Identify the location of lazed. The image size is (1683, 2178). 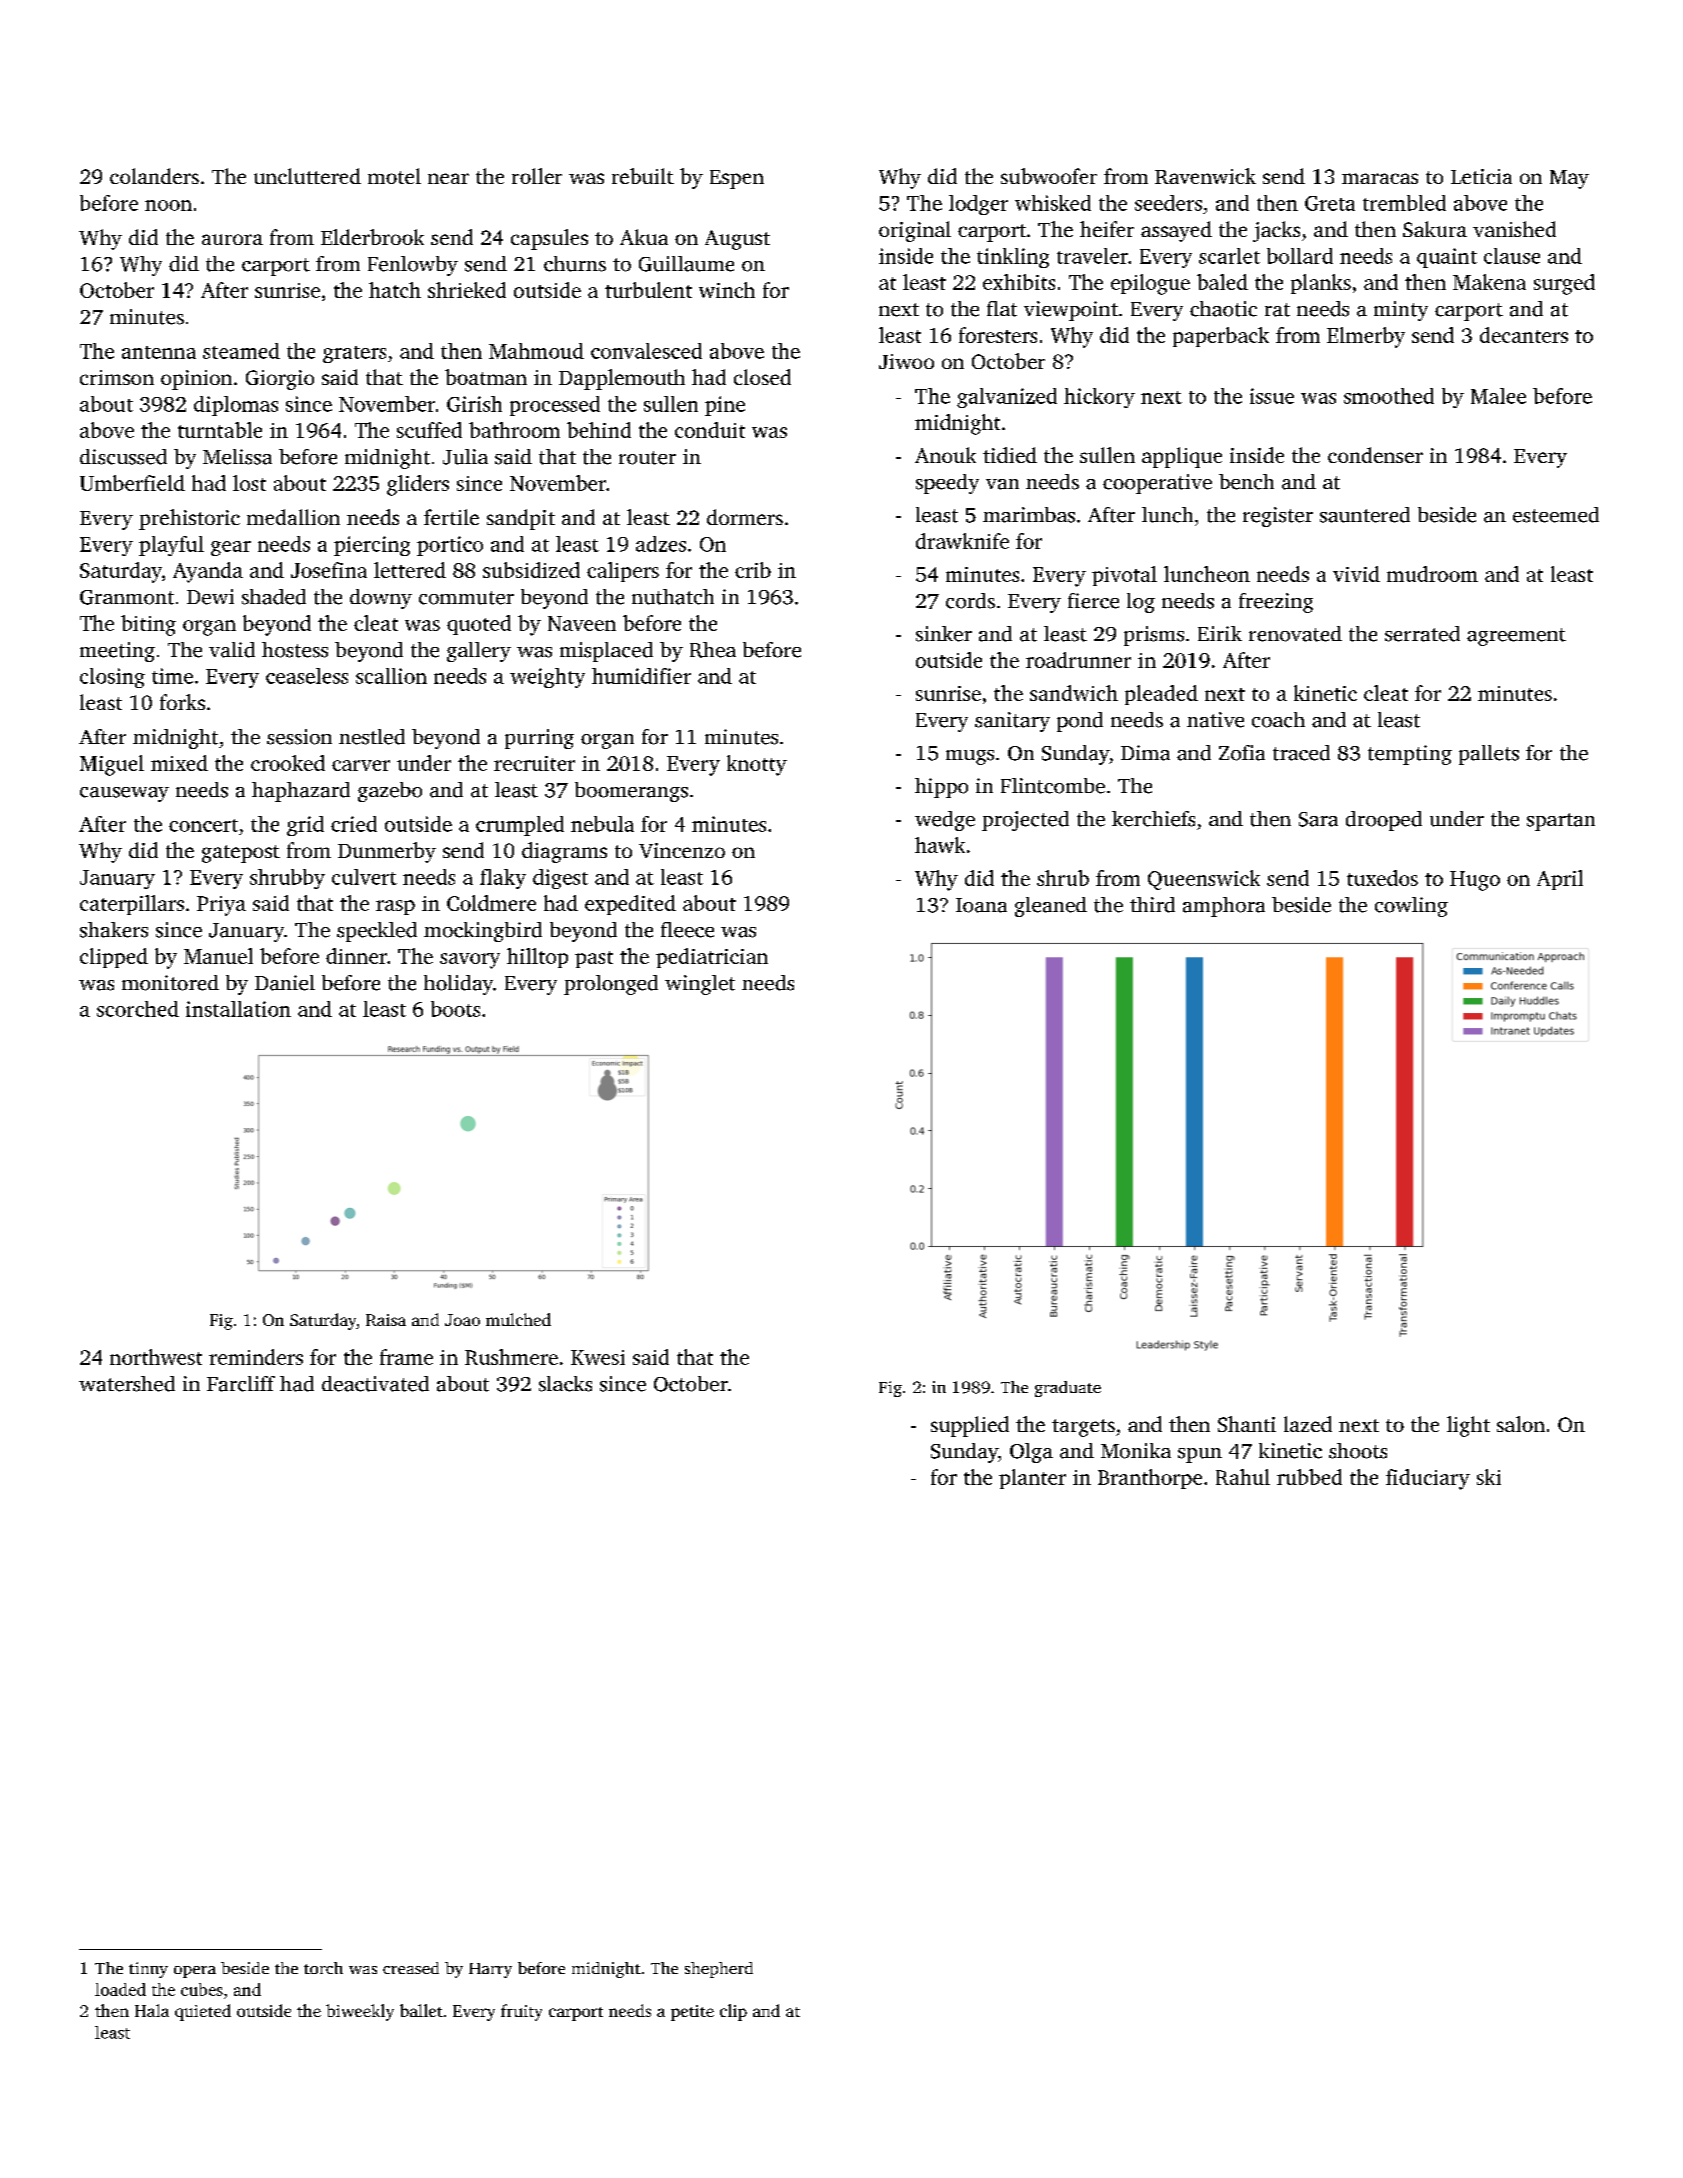
(1308, 1424).
